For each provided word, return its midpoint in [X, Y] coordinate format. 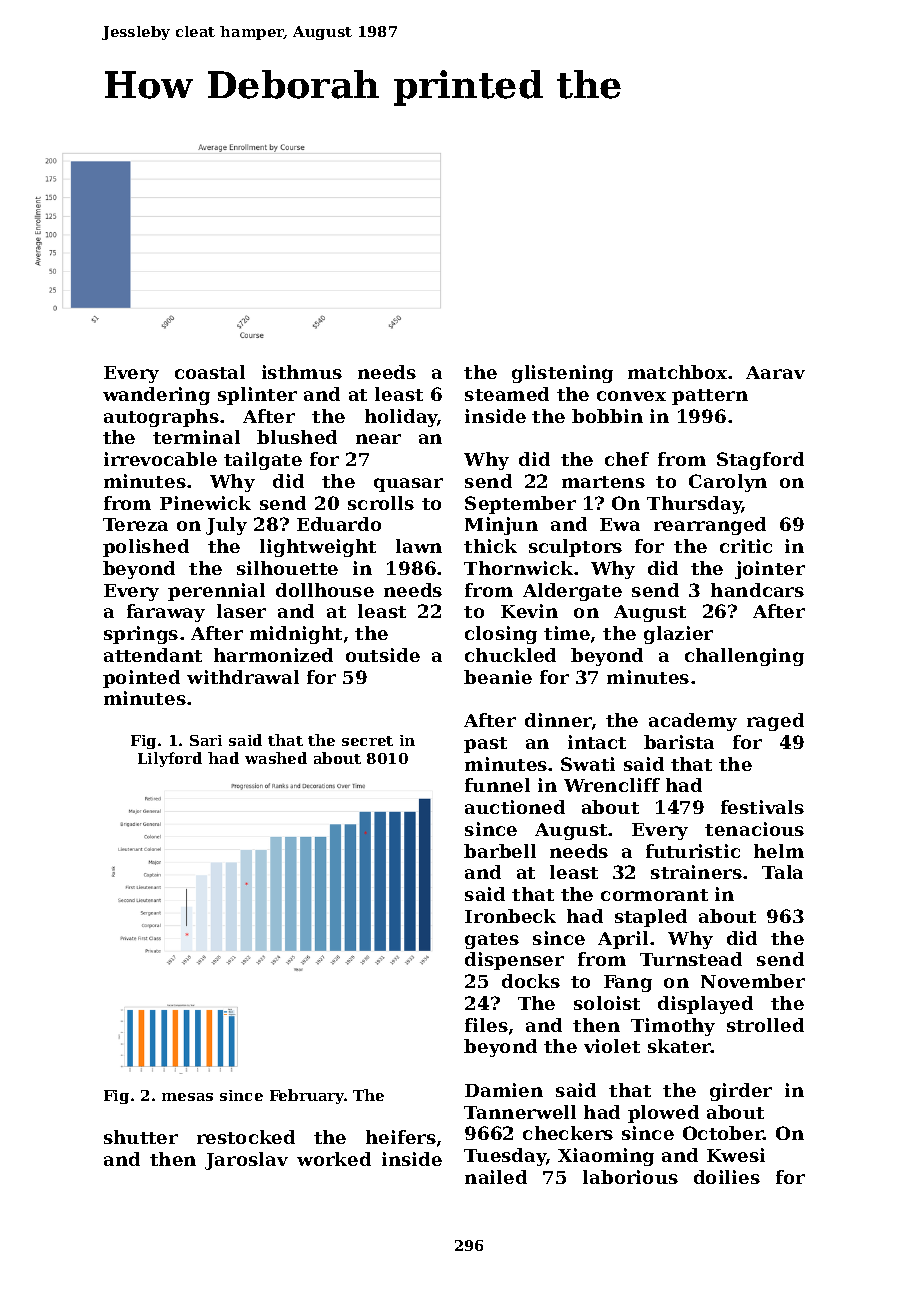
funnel [497, 785]
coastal [210, 372]
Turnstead [691, 959]
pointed [141, 679]
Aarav [775, 372]
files [486, 1025]
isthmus [302, 372]
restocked [246, 1137]
